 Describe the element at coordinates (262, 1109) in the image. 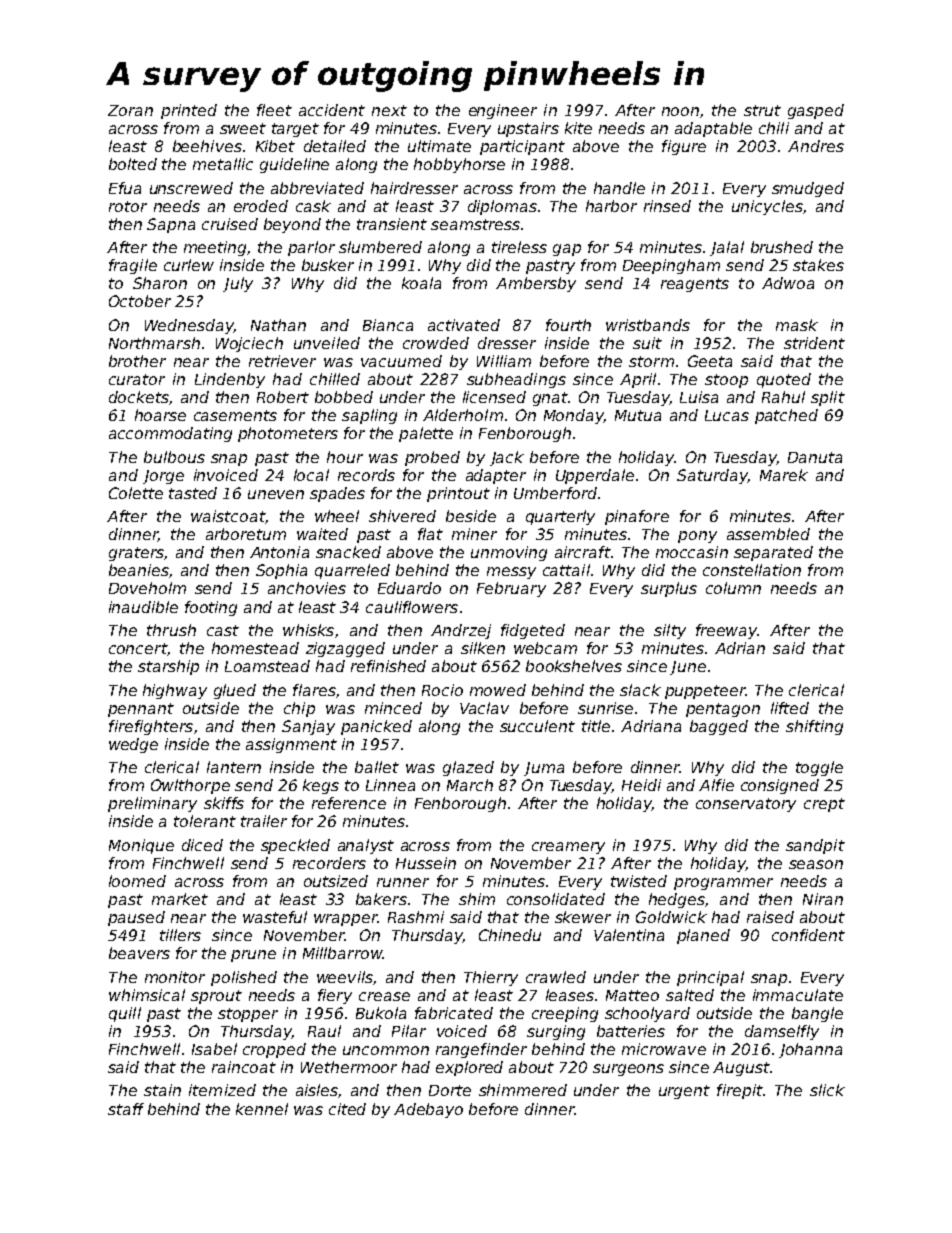

I see `kennel` at that location.
